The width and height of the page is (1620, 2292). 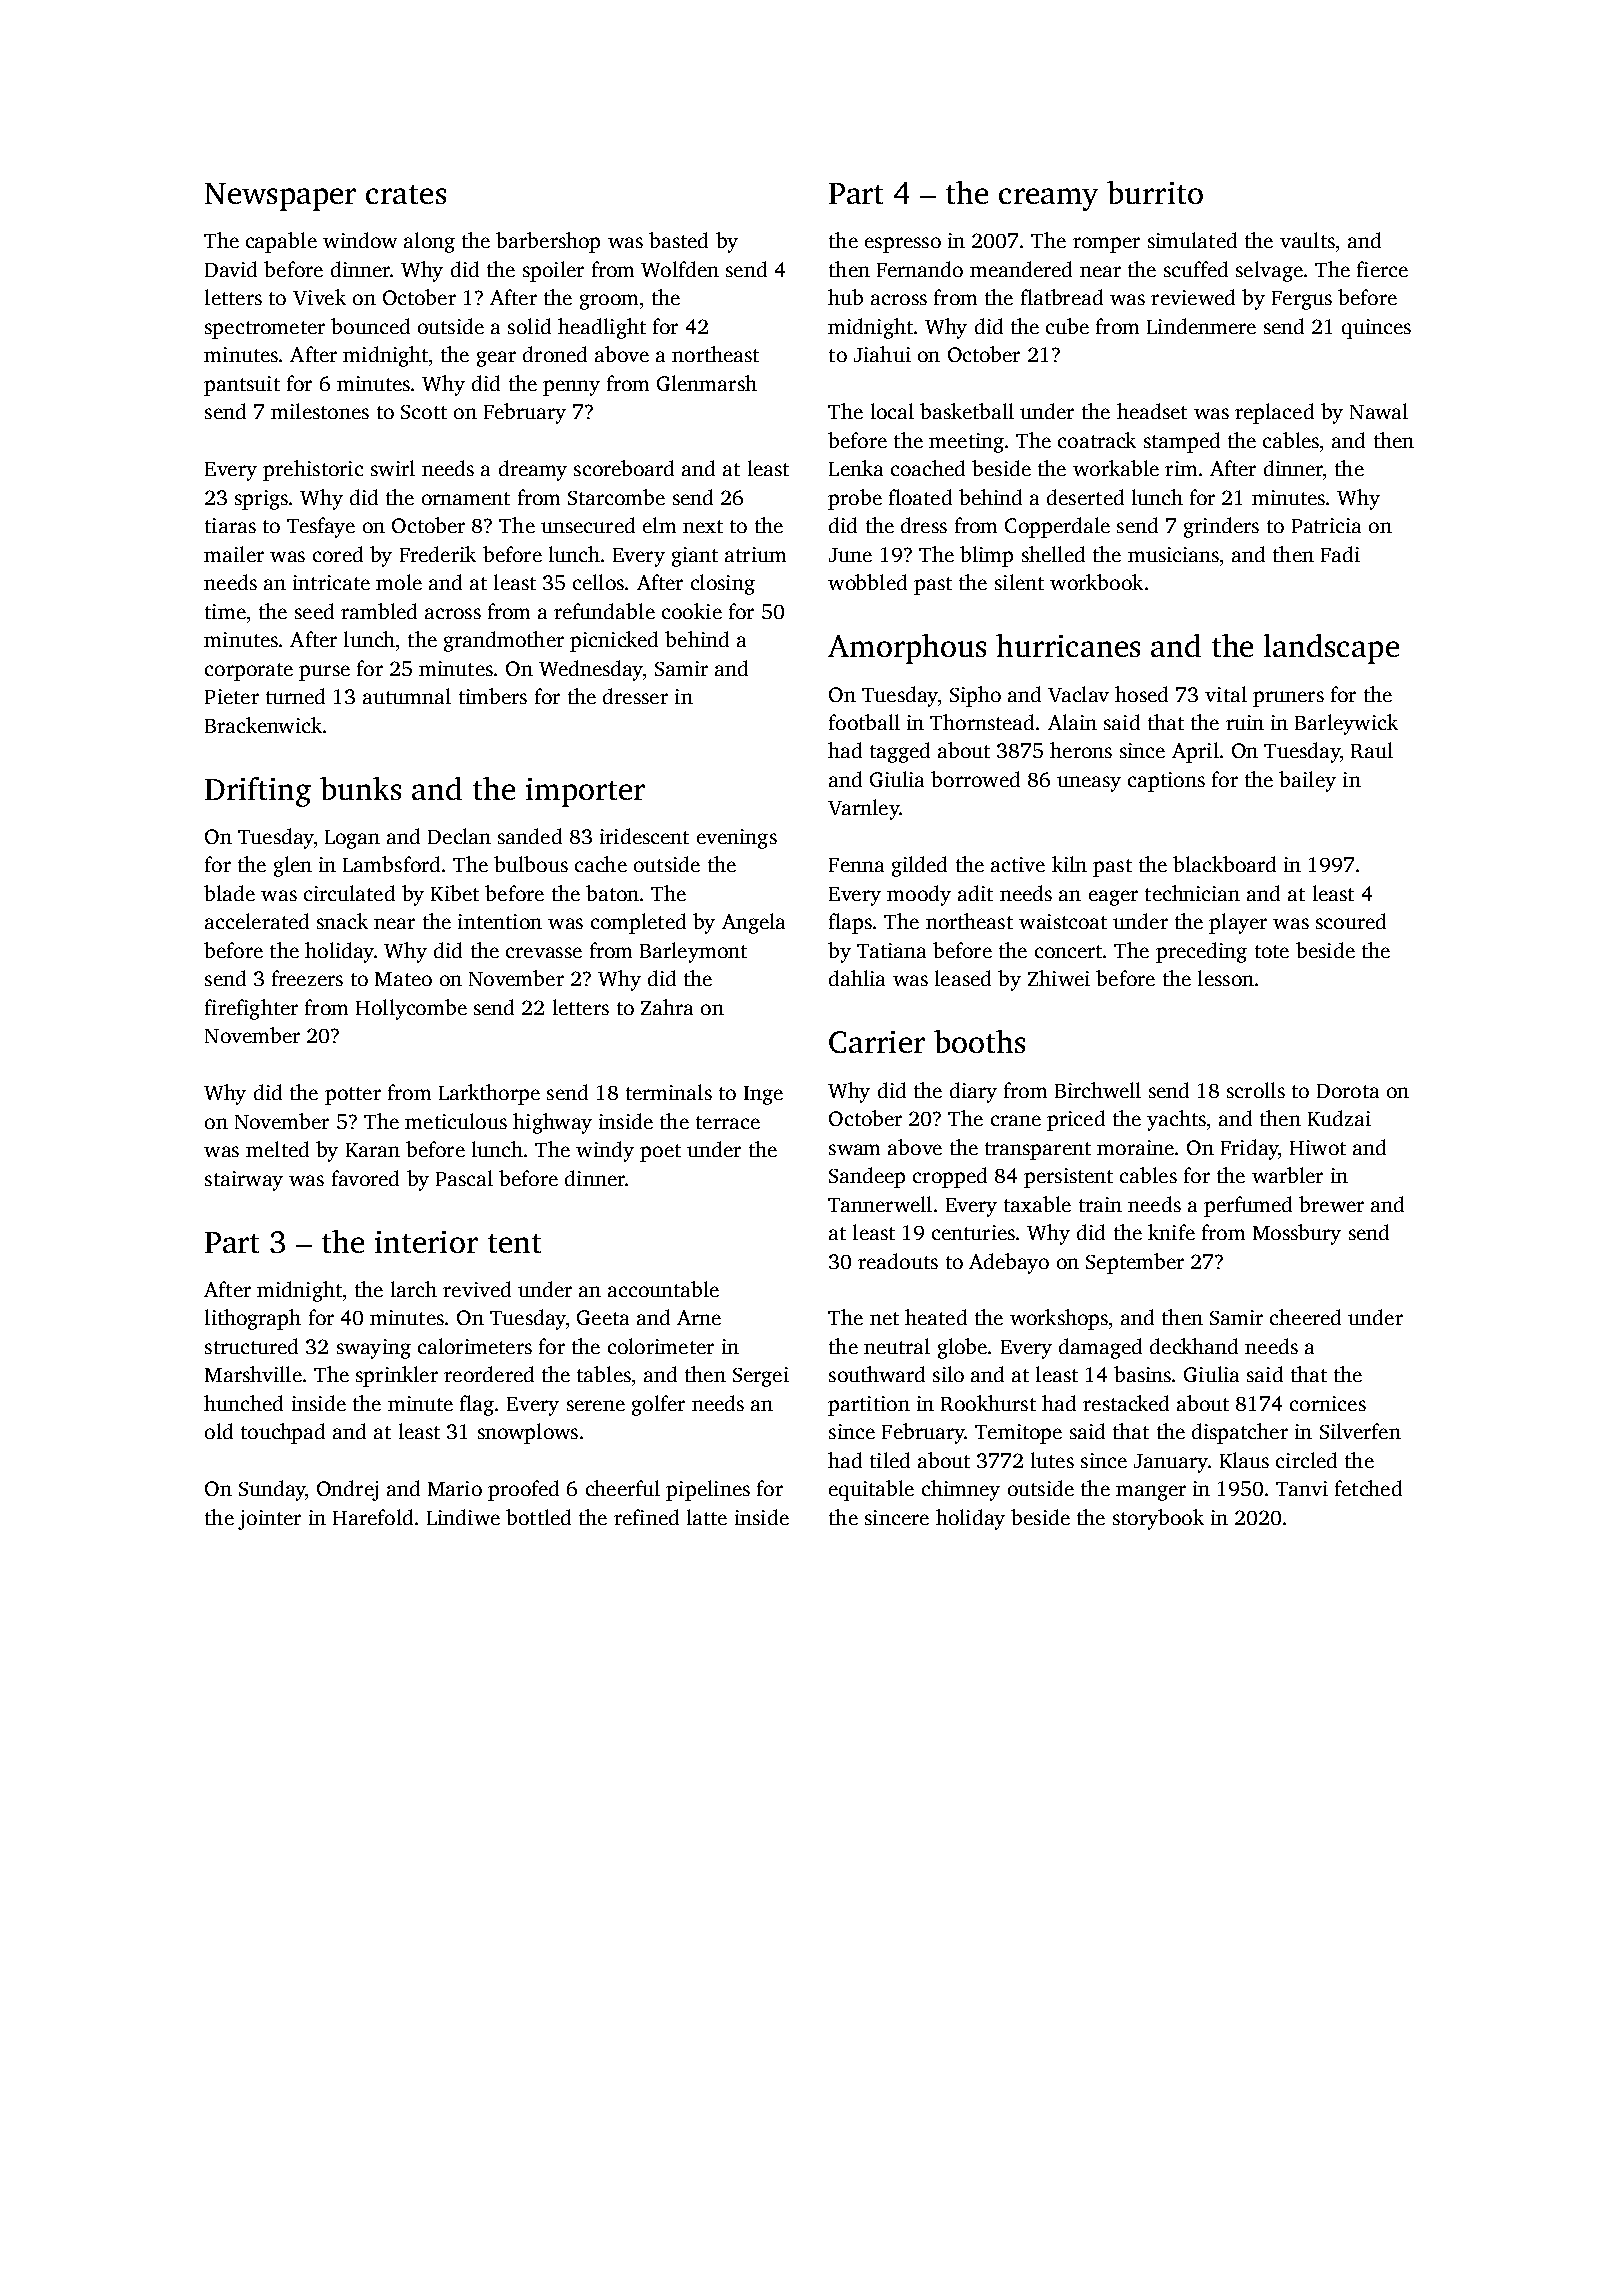 I want to click on Tanvi, so click(x=1302, y=1488).
